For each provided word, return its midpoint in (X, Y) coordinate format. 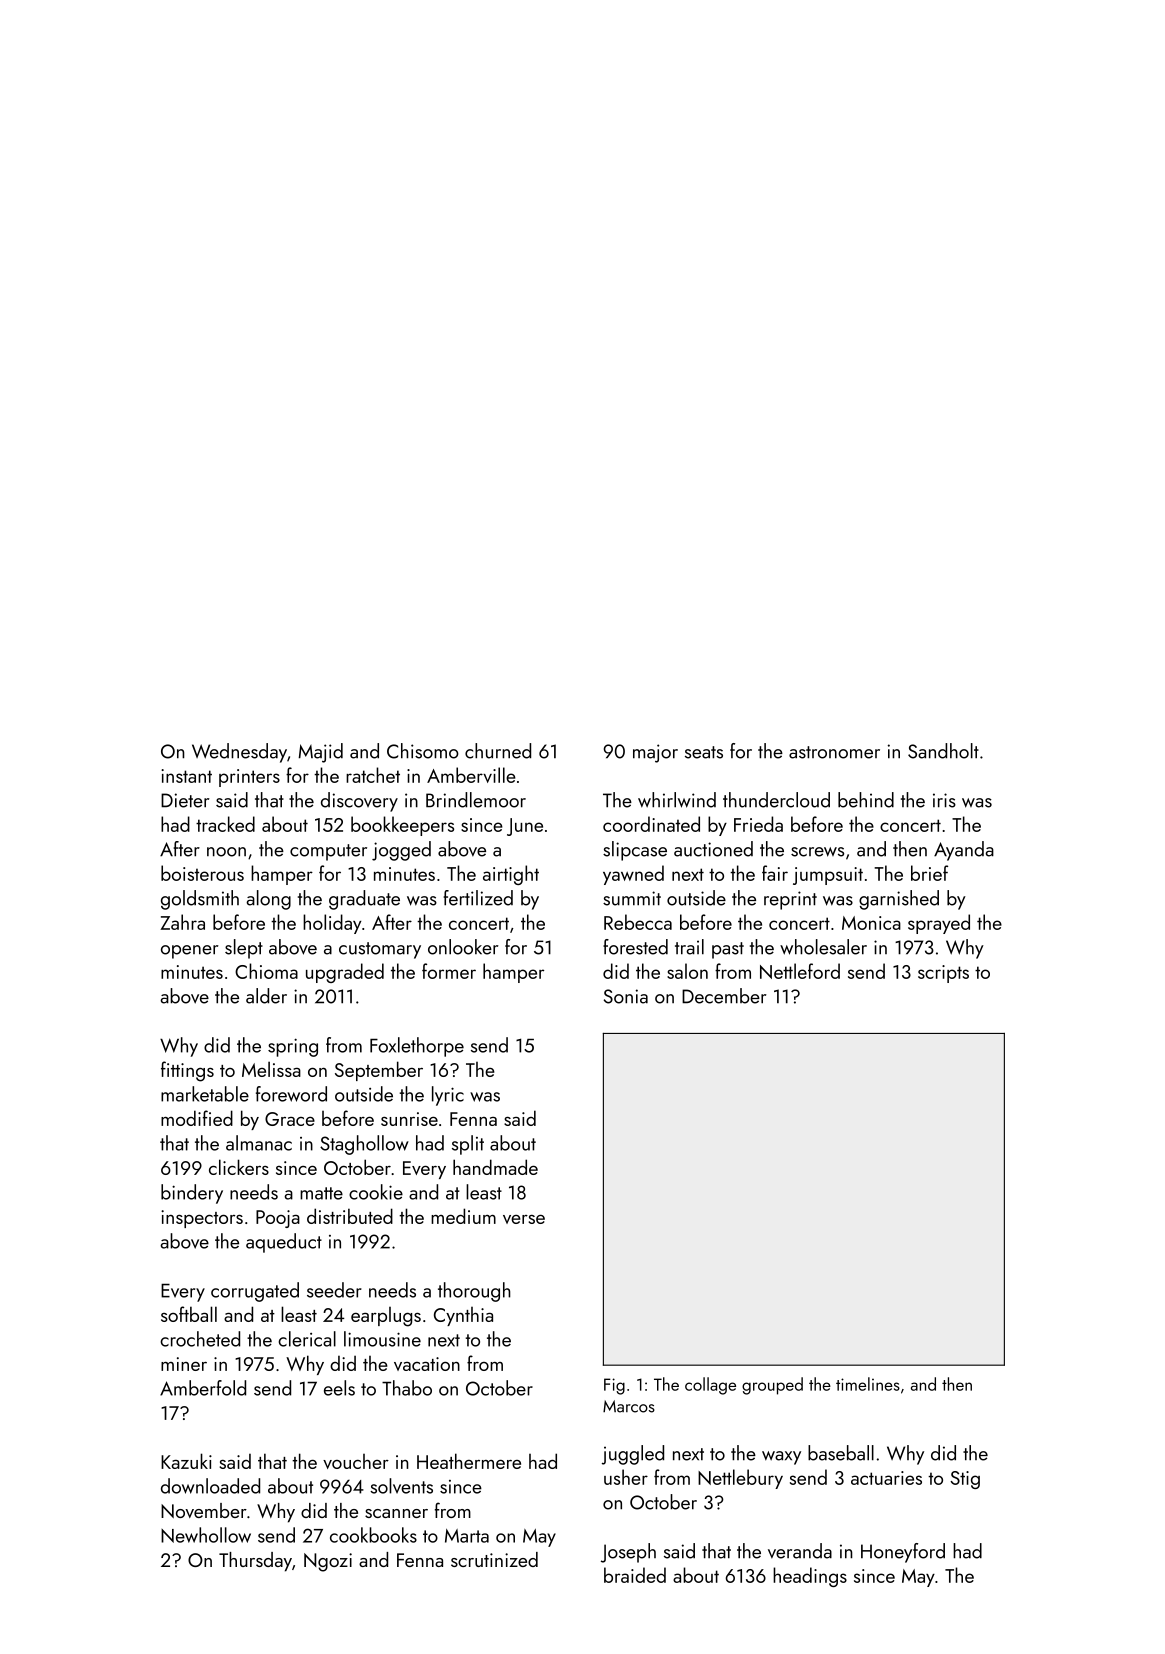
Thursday (255, 1562)
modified (197, 1118)
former (449, 971)
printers (249, 778)
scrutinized (494, 1559)
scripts (943, 974)
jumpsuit (828, 876)
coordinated (651, 824)
